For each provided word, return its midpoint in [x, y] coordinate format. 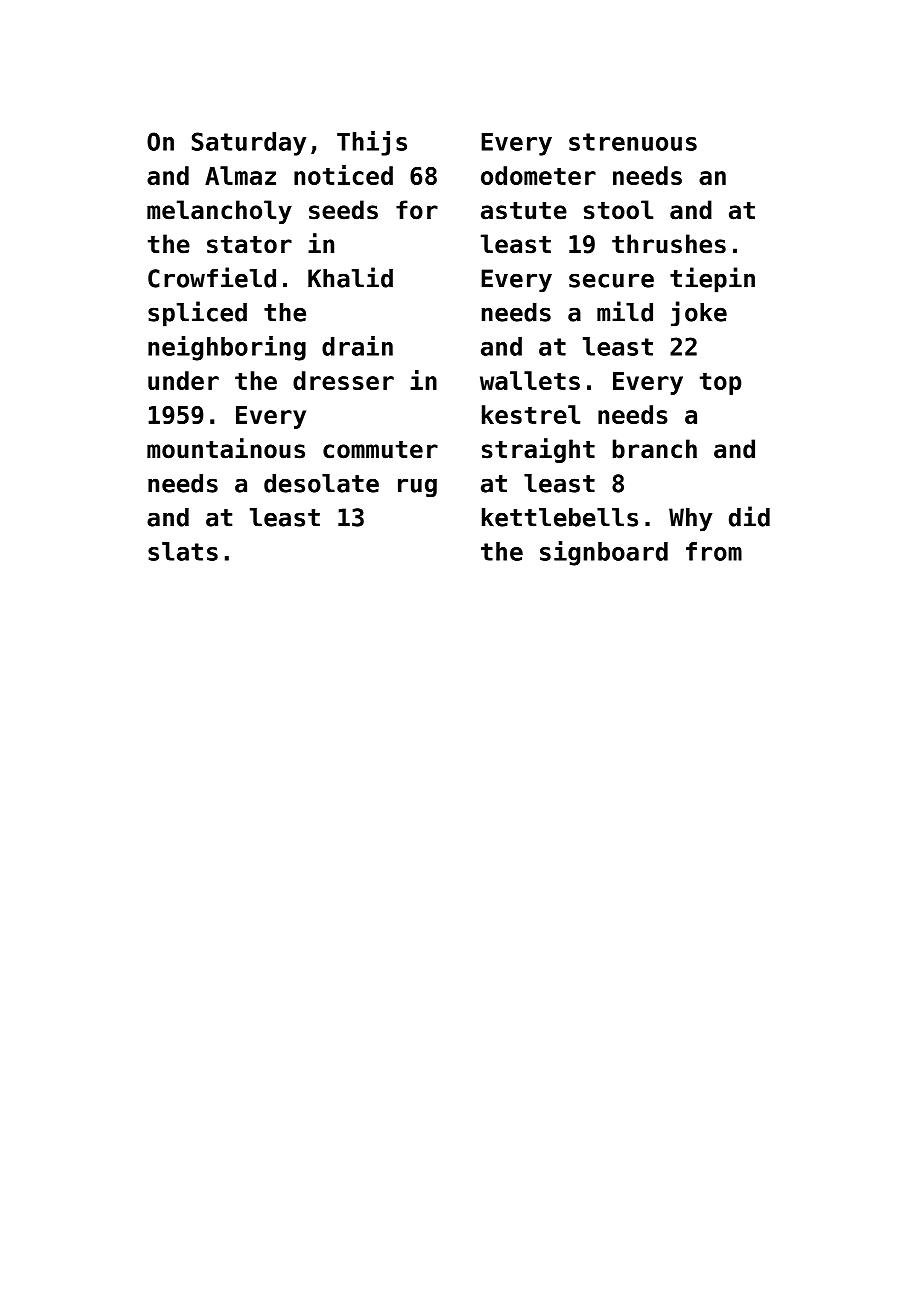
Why [690, 520]
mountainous [226, 448]
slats [183, 551]
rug [417, 487]
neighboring [227, 348]
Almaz [240, 175]
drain [357, 346]
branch [655, 449]
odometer [538, 175]
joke [699, 314]
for [417, 210]
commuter [380, 450]
